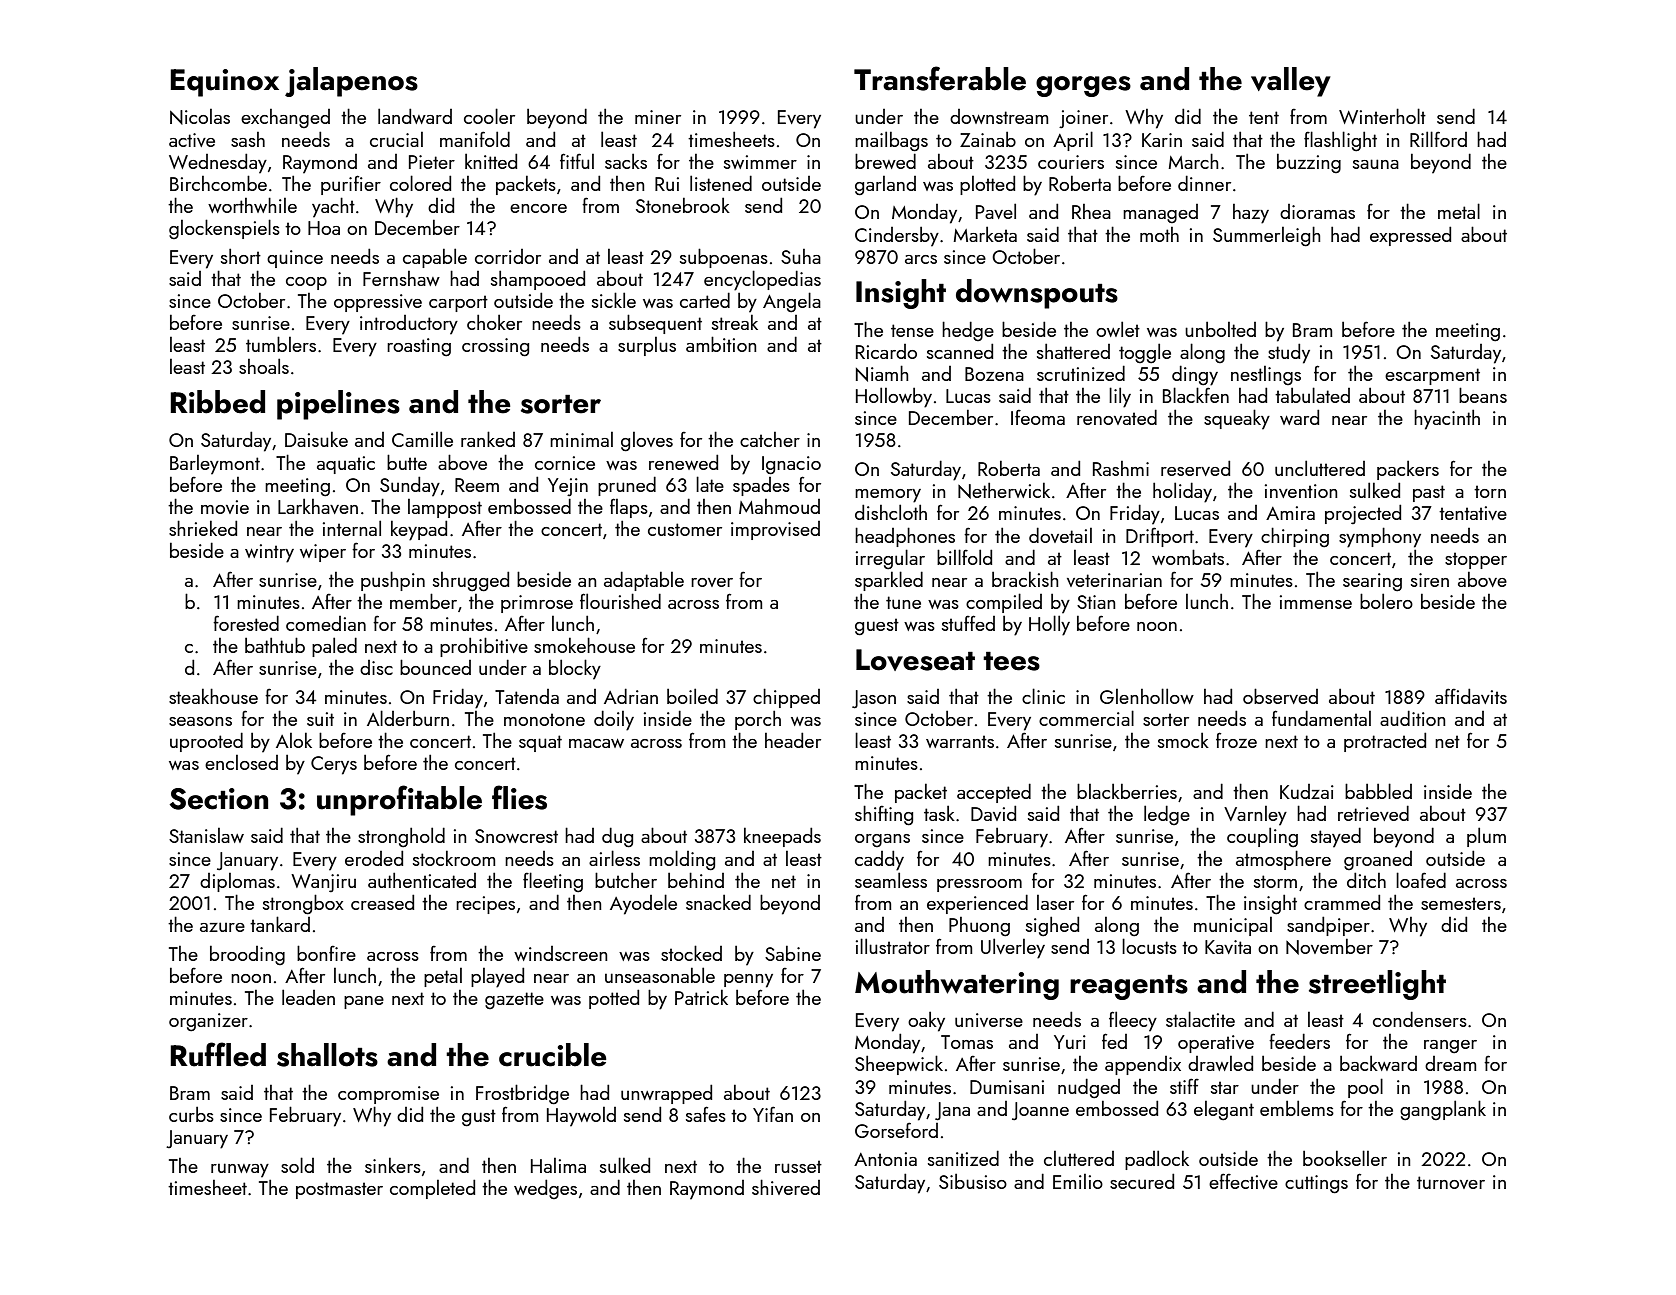 This screenshot has height=1295, width=1676. What do you see at coordinates (388, 1095) in the screenshot?
I see `compromise` at bounding box center [388, 1095].
